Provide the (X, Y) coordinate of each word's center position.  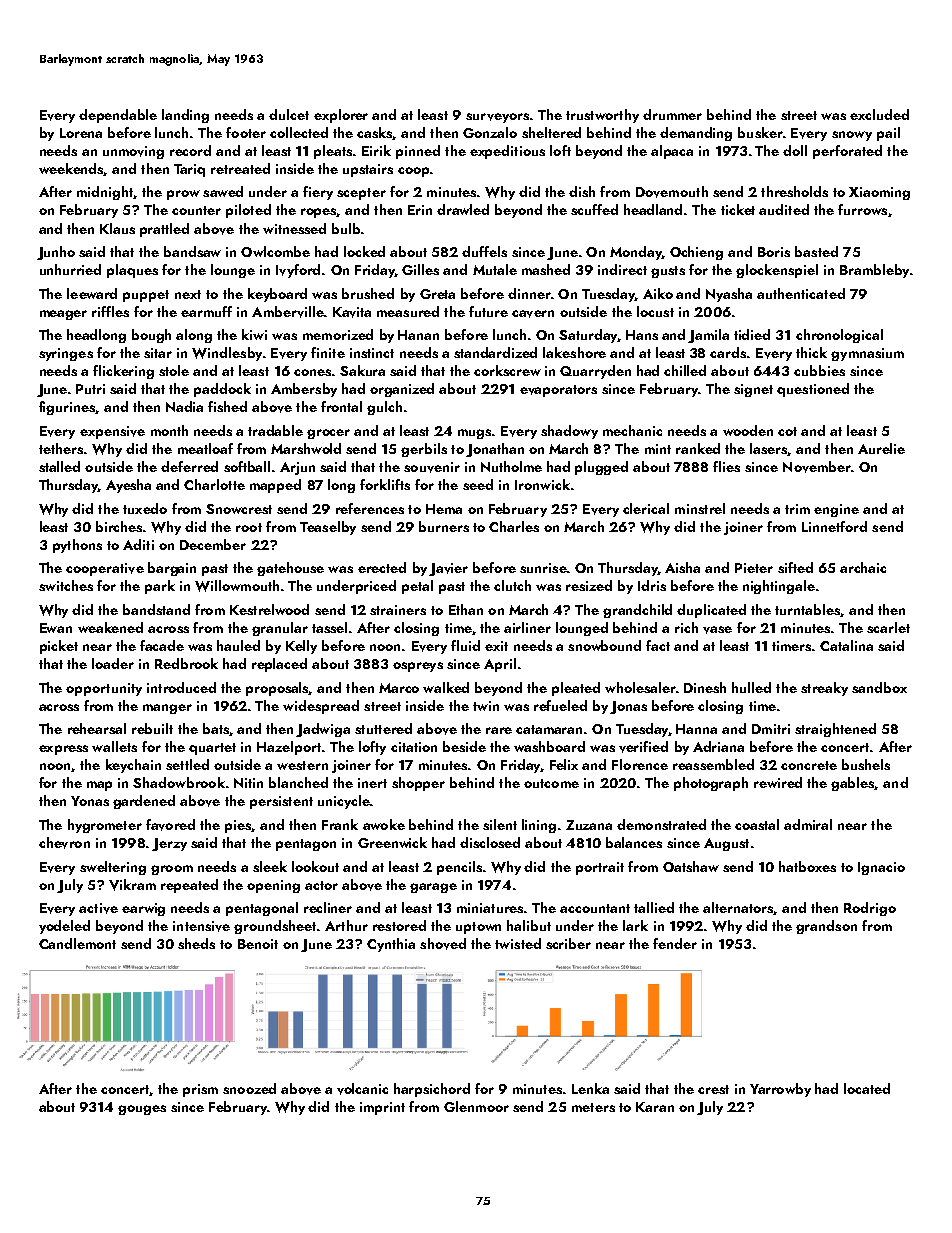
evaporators (558, 391)
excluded (879, 114)
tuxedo (145, 508)
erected (382, 567)
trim (797, 509)
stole (174, 370)
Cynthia (391, 945)
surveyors (497, 118)
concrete (809, 765)
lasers (769, 449)
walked (446, 687)
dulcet (289, 114)
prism (200, 1090)
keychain (133, 766)
